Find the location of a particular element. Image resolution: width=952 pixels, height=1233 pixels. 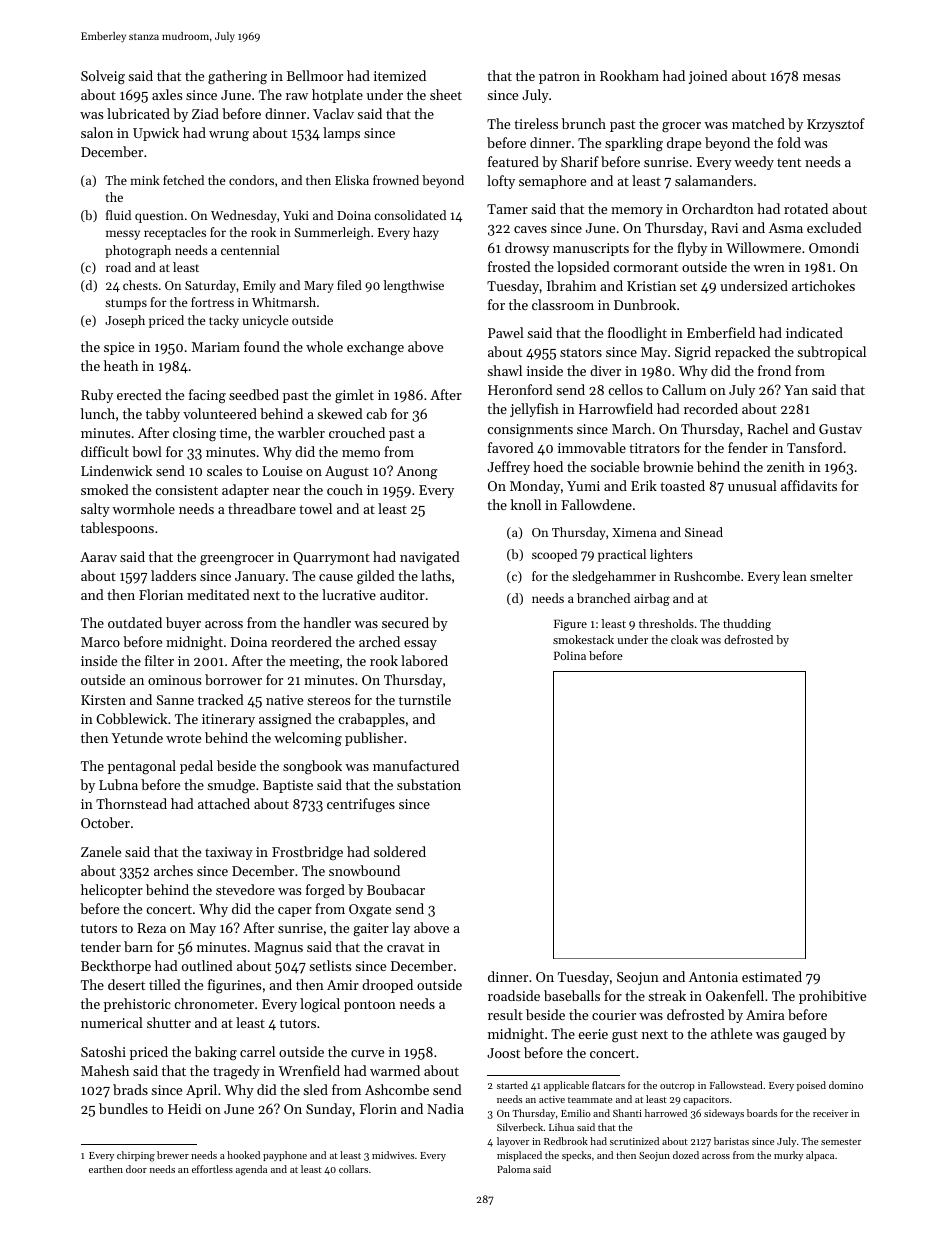

fluid is located at coordinates (118, 215).
